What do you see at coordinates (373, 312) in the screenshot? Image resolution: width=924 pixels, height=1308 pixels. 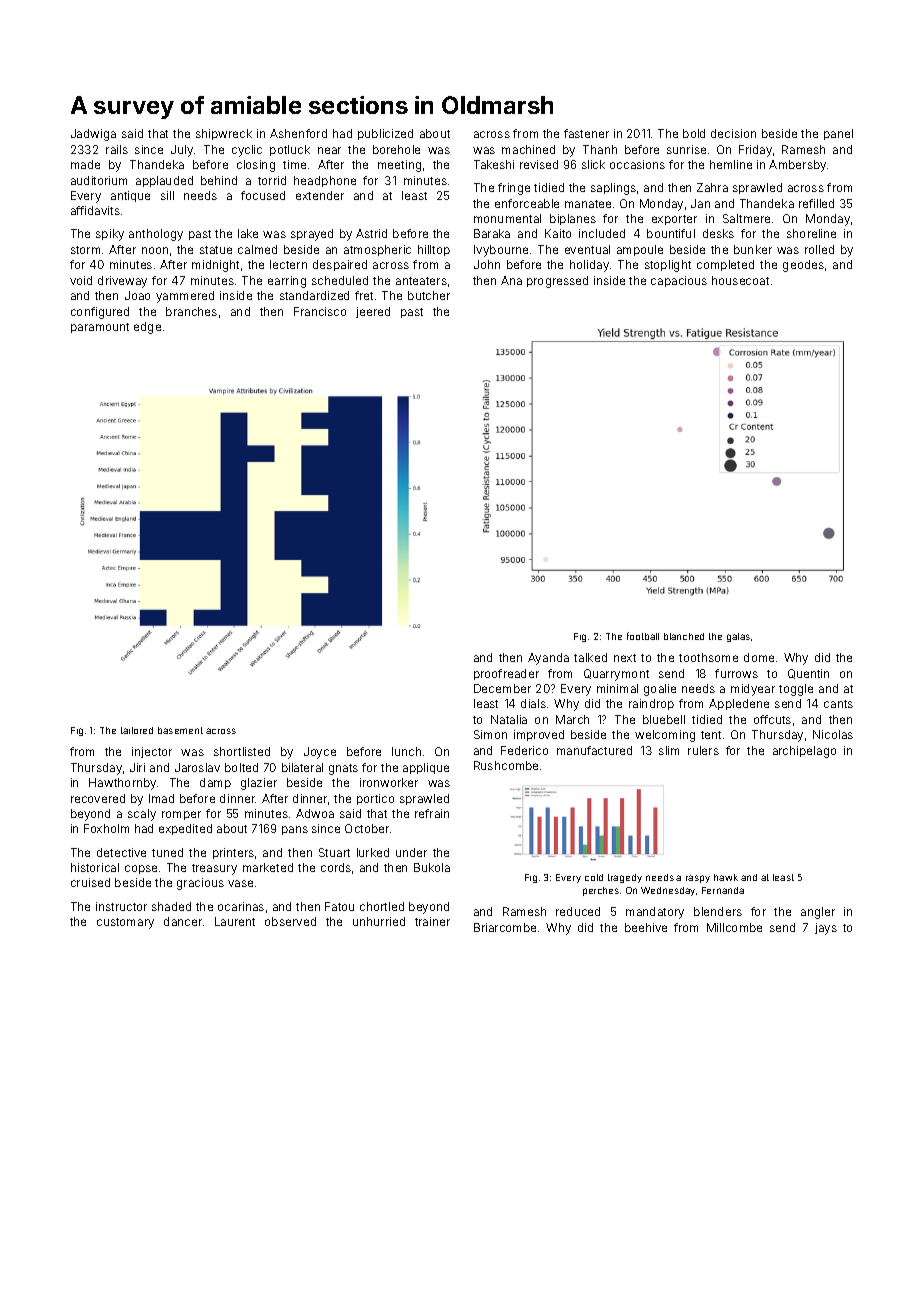 I see `jeered` at bounding box center [373, 312].
